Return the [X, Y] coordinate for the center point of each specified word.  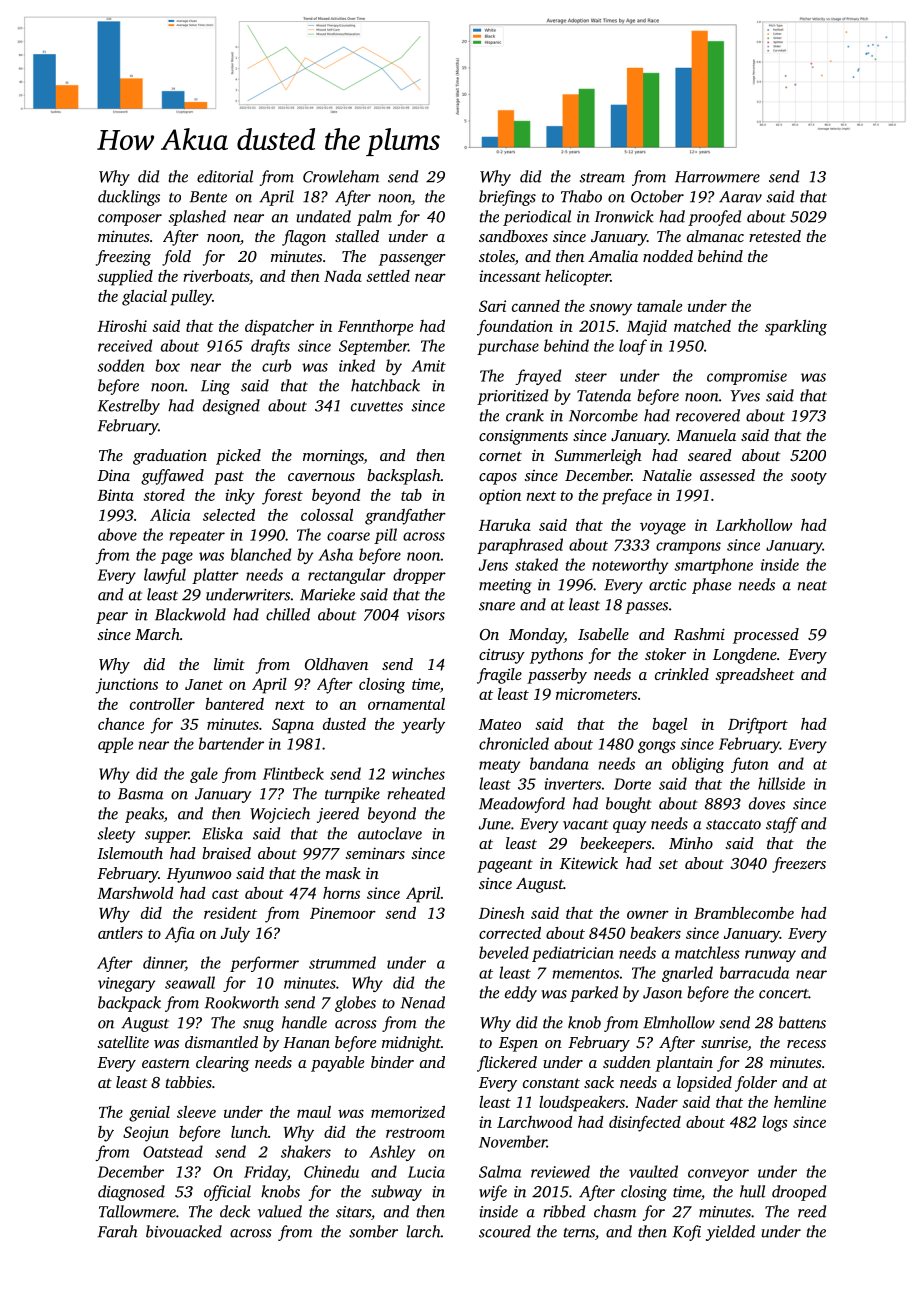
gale [204, 775]
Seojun [146, 1134]
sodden [120, 365]
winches [418, 773]
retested [775, 236]
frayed [538, 377]
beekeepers [615, 845]
